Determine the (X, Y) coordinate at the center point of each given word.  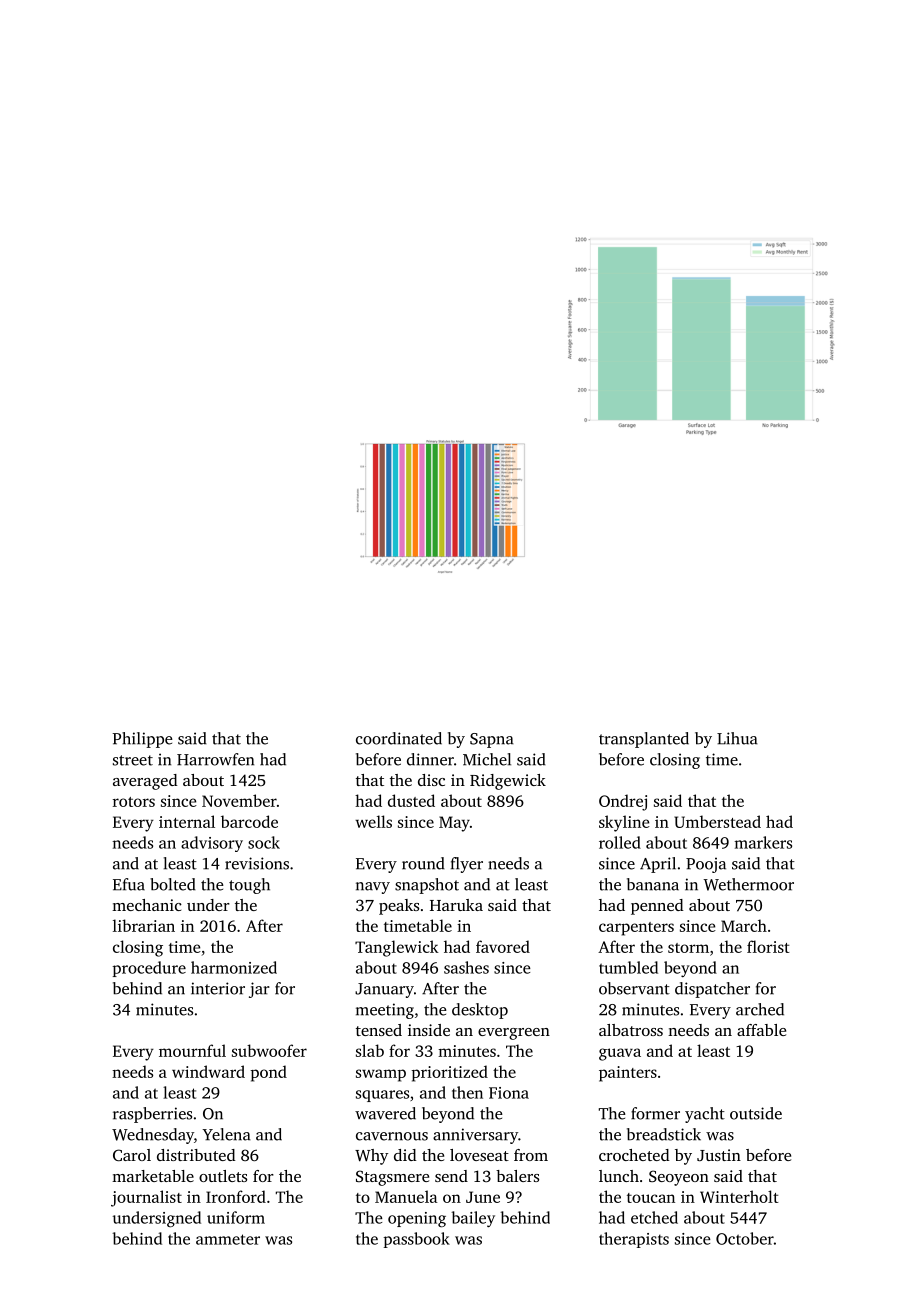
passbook (417, 1240)
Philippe (142, 740)
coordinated (399, 738)
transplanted (644, 740)
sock (264, 842)
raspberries (152, 1115)
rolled (620, 842)
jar (259, 990)
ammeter (228, 1239)
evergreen (514, 1034)
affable (761, 1030)
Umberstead (717, 821)
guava (620, 1054)
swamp (381, 1075)
